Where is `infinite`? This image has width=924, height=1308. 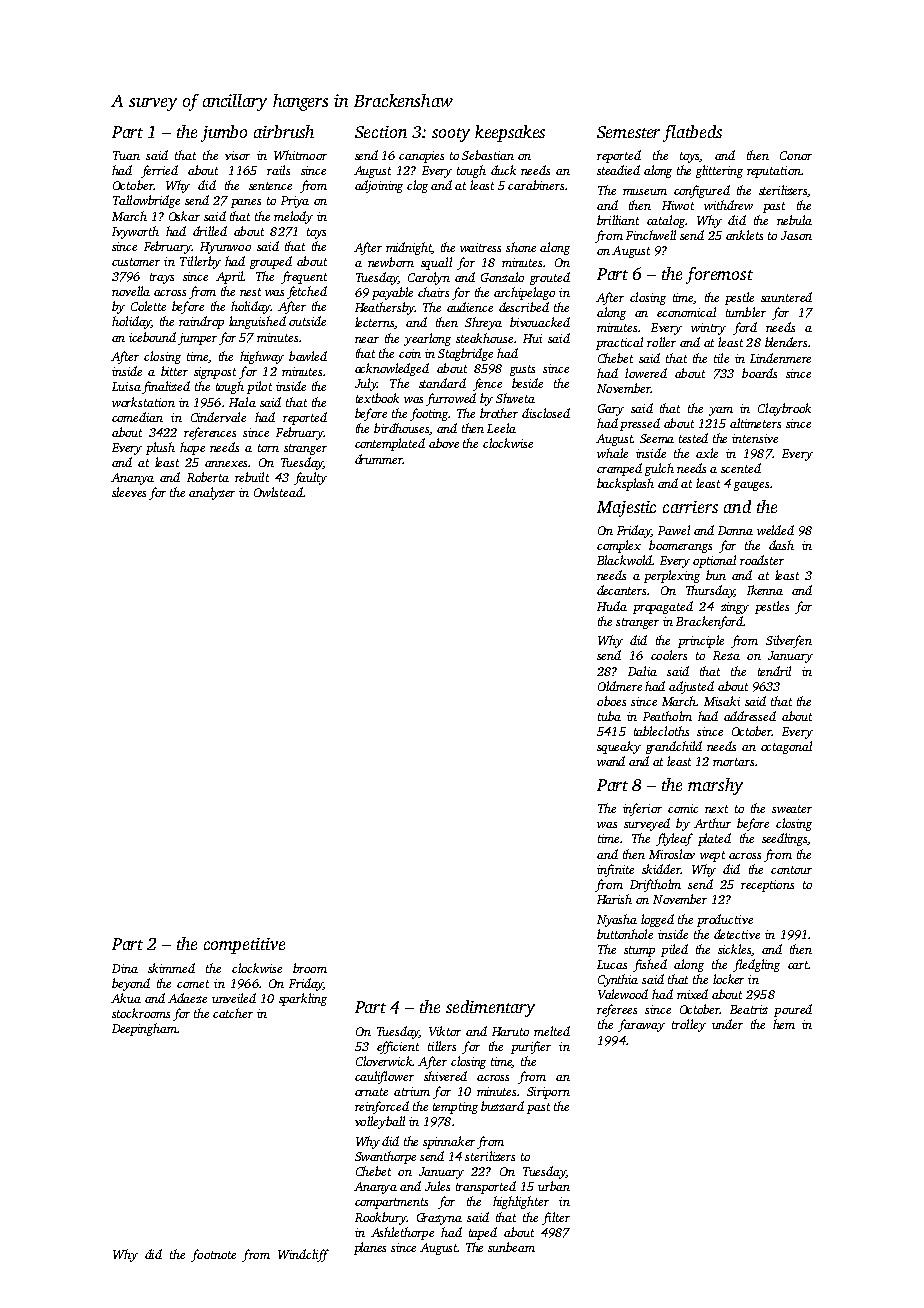
infinite is located at coordinates (615, 870).
